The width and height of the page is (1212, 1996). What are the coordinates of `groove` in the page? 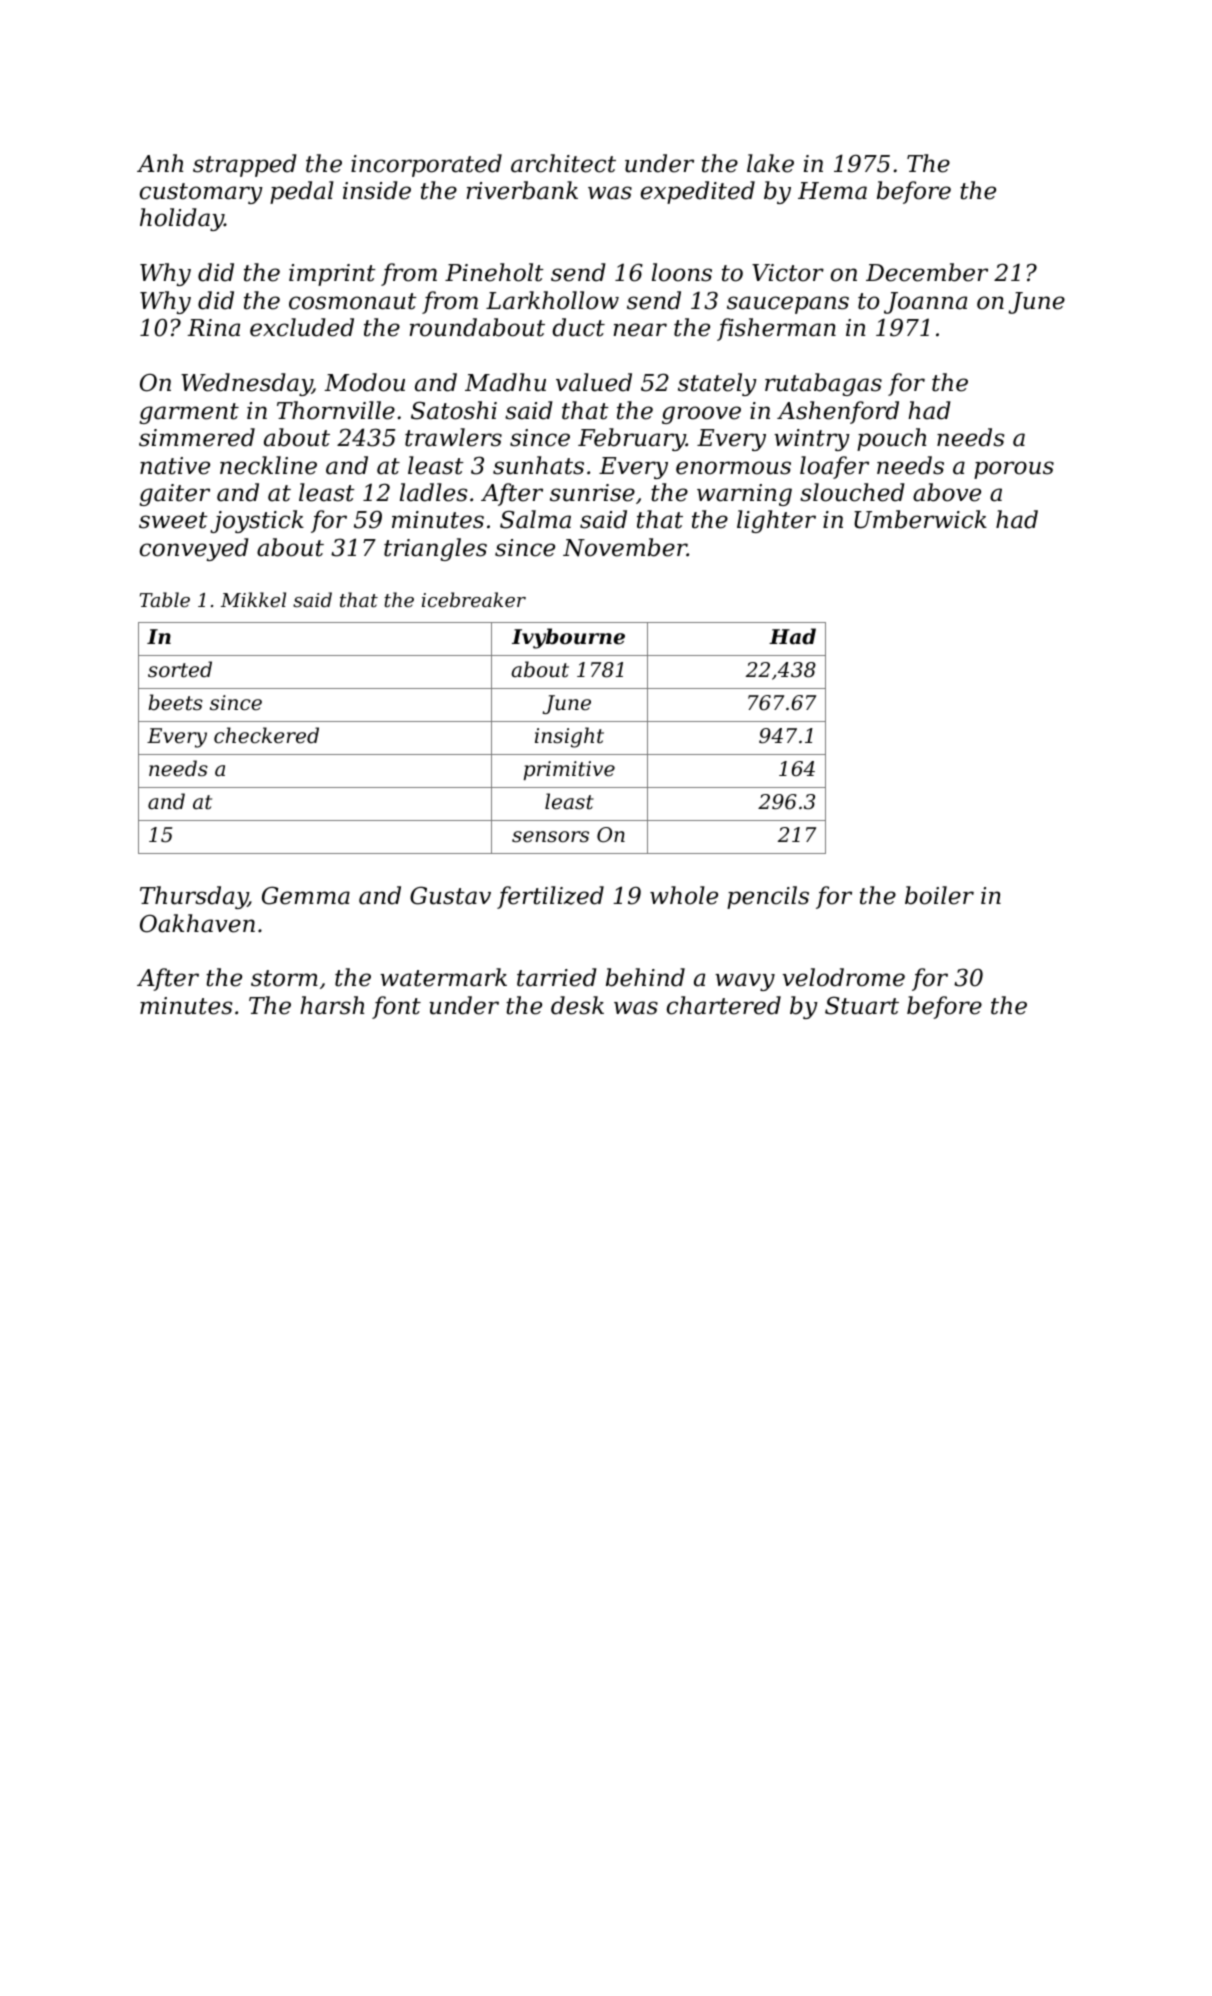 It's located at (701, 415).
